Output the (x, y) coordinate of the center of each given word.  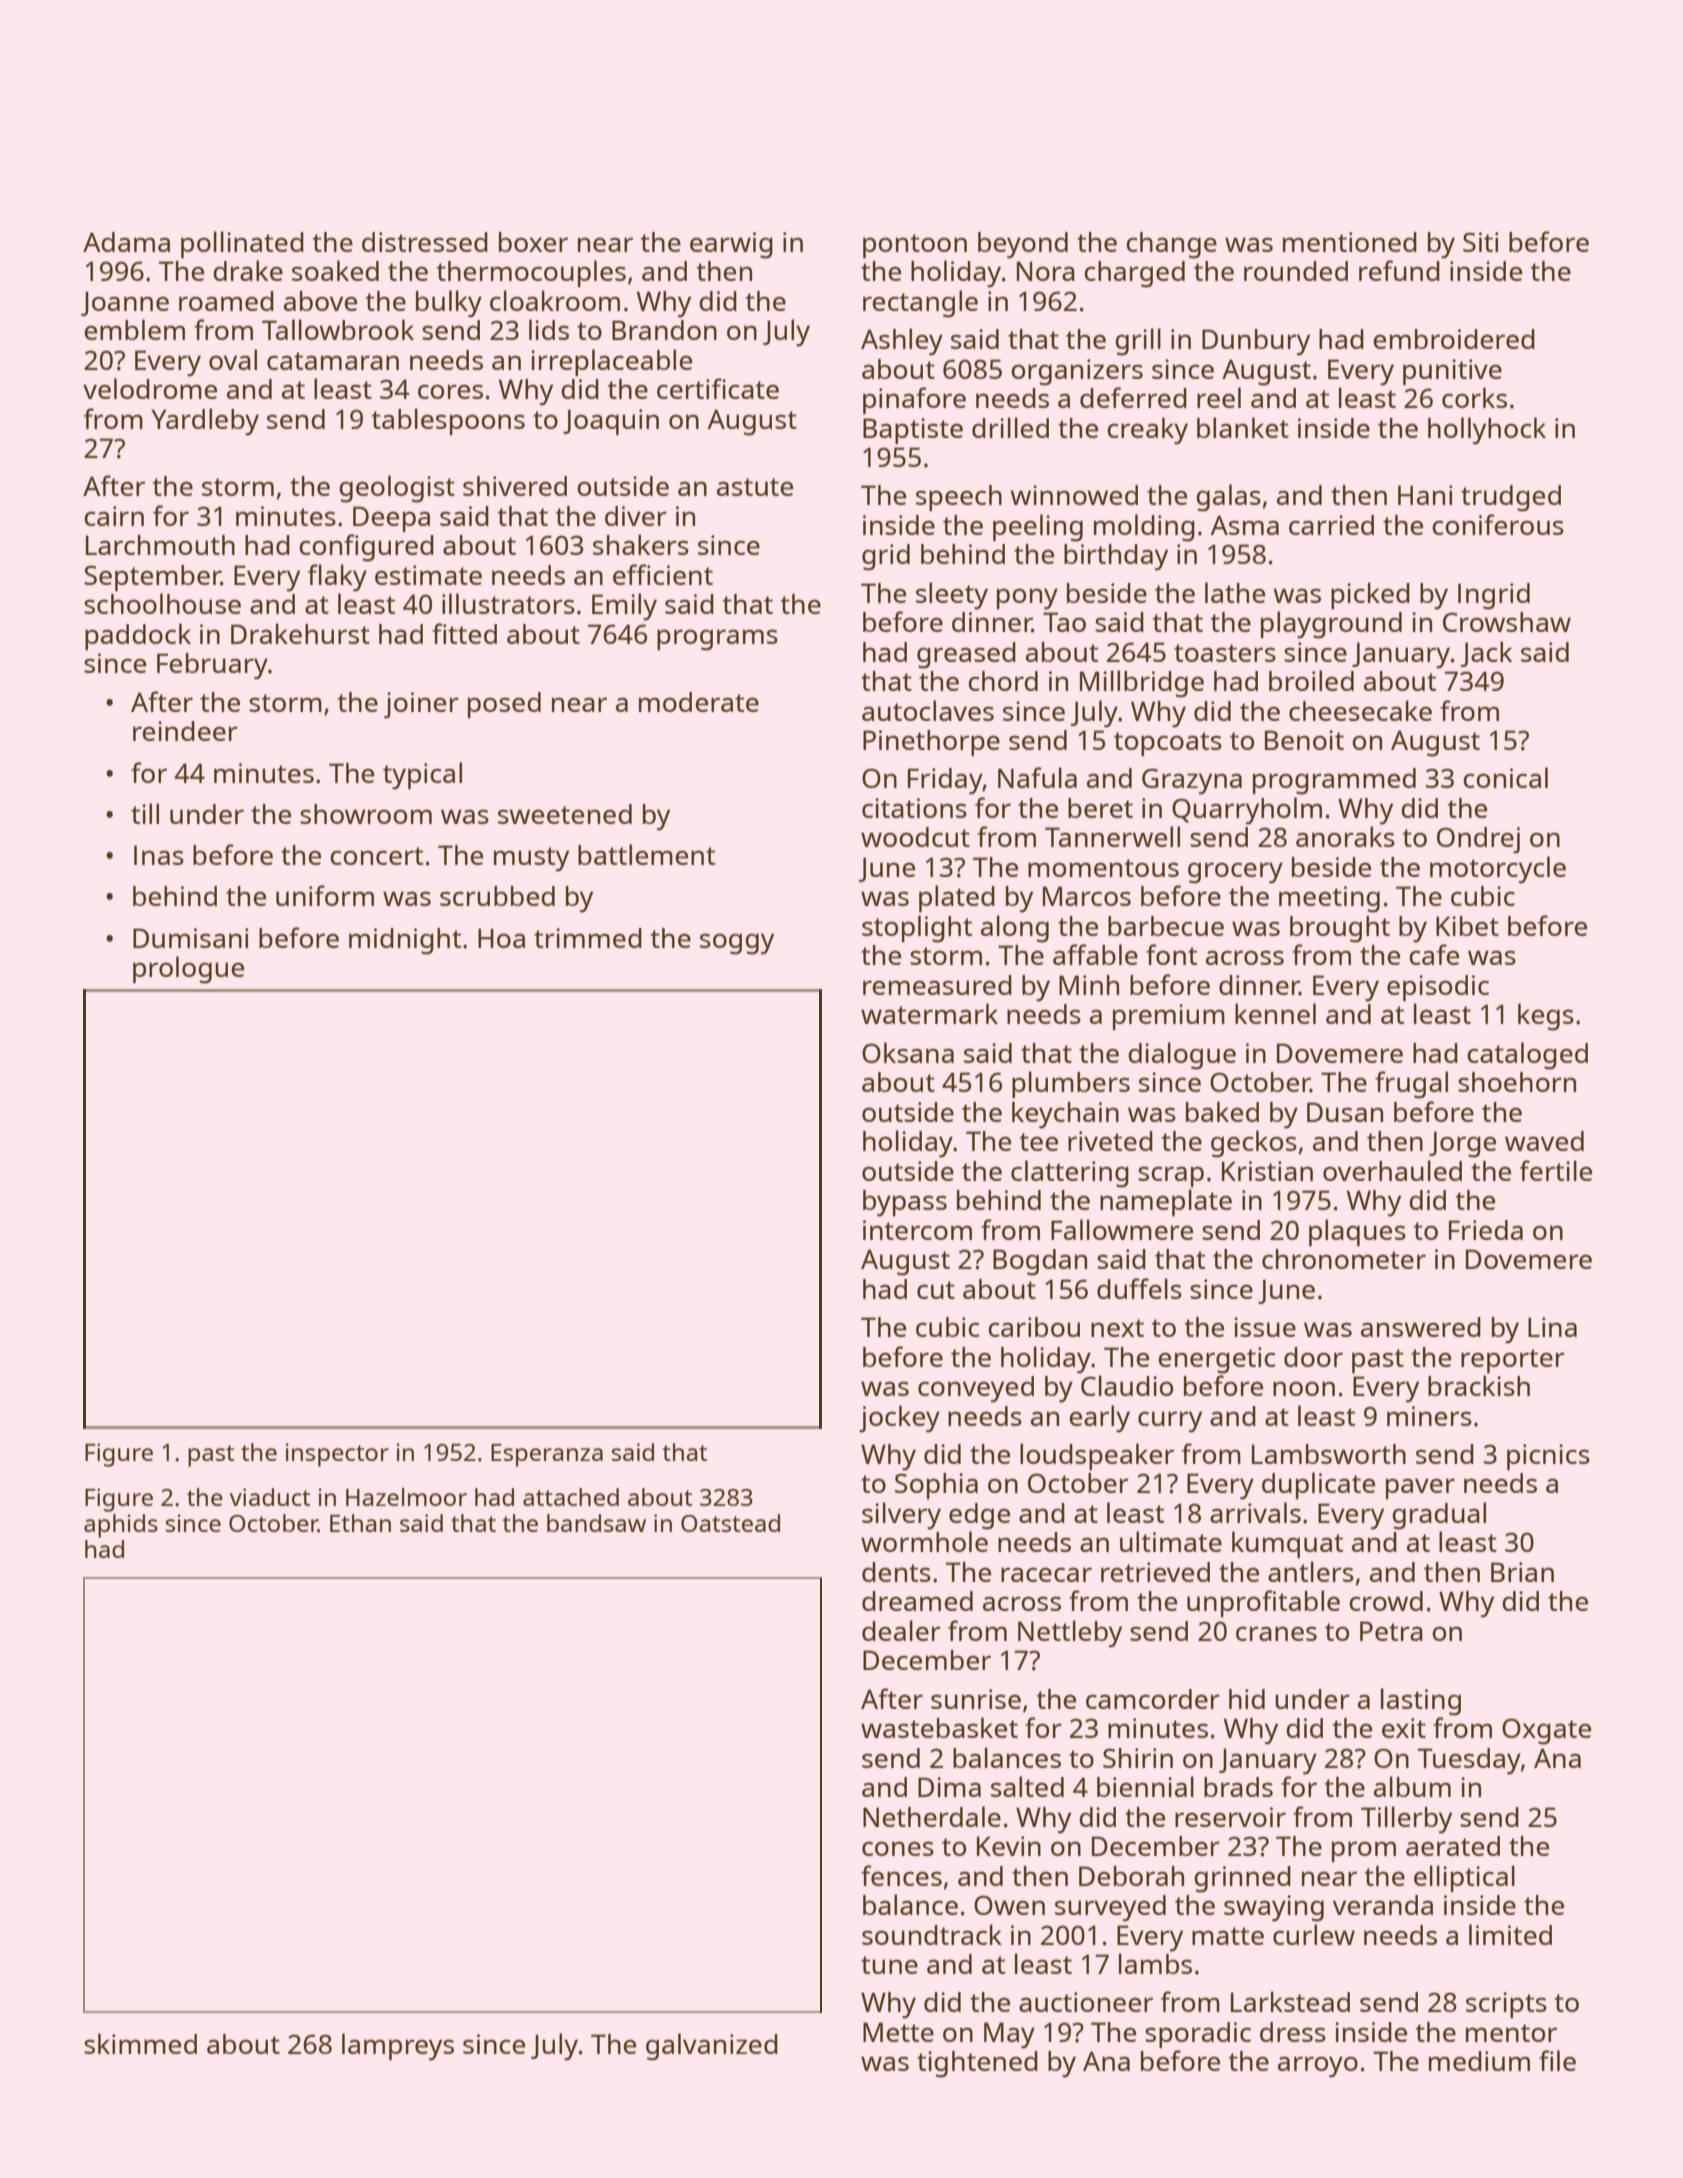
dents (896, 1572)
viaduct (270, 1497)
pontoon (915, 246)
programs (717, 640)
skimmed (140, 2043)
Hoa (501, 938)
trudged (1511, 498)
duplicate (1318, 1485)
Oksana (908, 1052)
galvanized (712, 2047)
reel (1219, 397)
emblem (134, 329)
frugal (1411, 1085)
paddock (138, 636)
